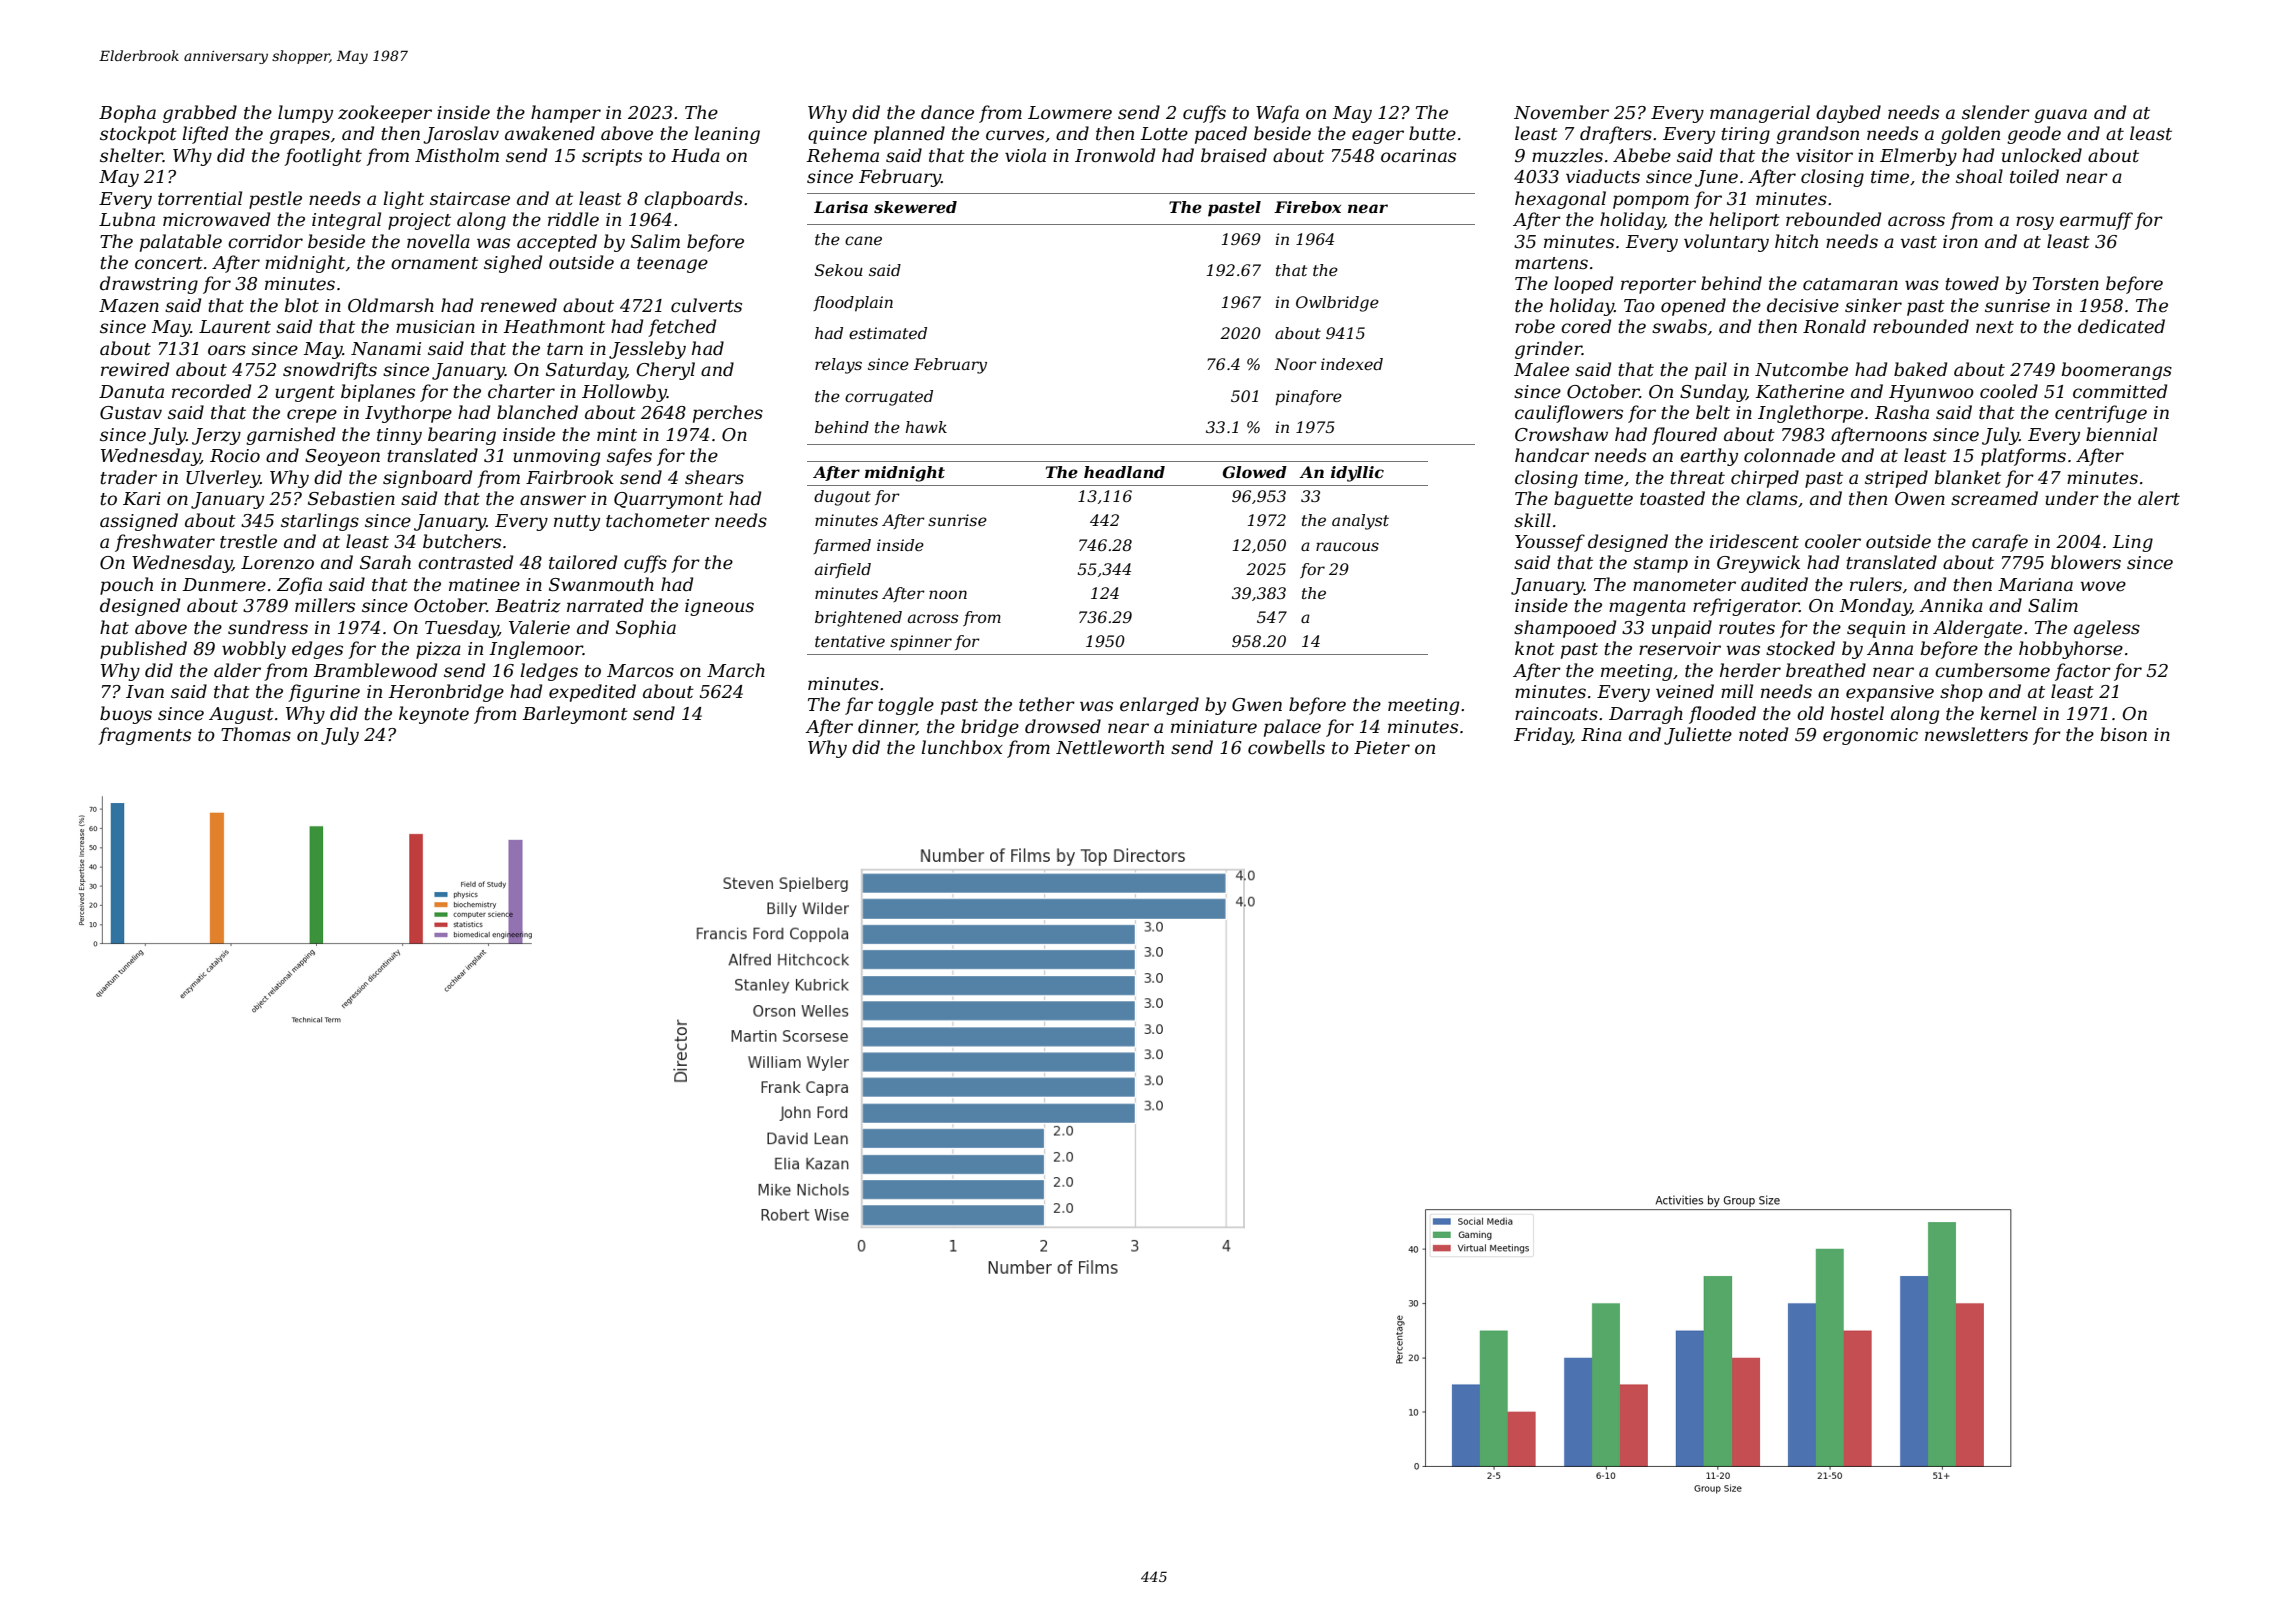  What do you see at coordinates (2101, 414) in the screenshot?
I see `centrifuge` at bounding box center [2101, 414].
